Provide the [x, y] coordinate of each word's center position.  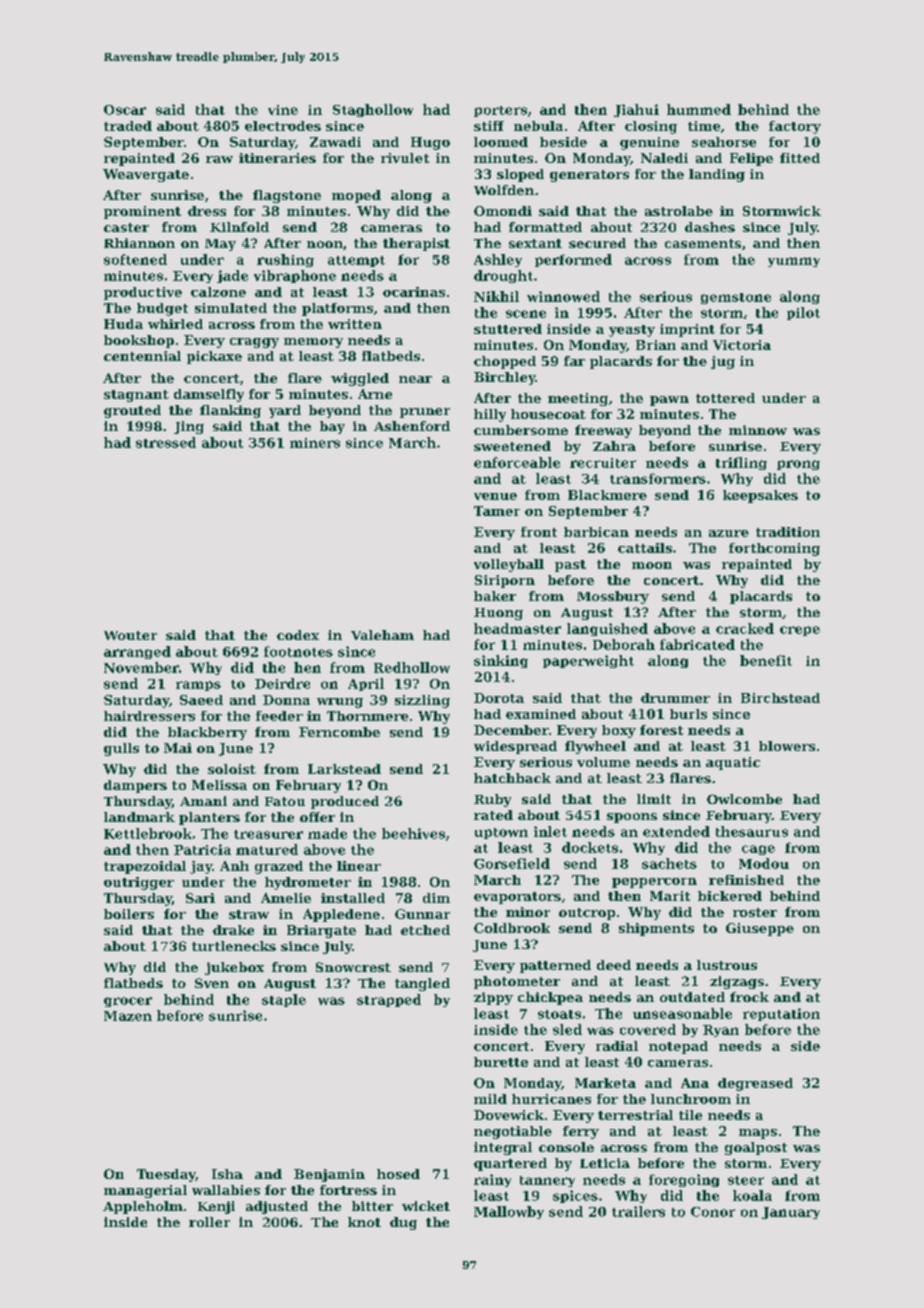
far [574, 361]
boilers [129, 914]
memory [313, 343]
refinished [746, 880]
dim [436, 898]
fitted [800, 158]
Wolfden [504, 190]
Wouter [130, 635]
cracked [745, 628]
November [141, 667]
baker [495, 596]
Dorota [499, 698]
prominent [142, 212]
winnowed [563, 296]
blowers [787, 746]
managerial [145, 1191]
